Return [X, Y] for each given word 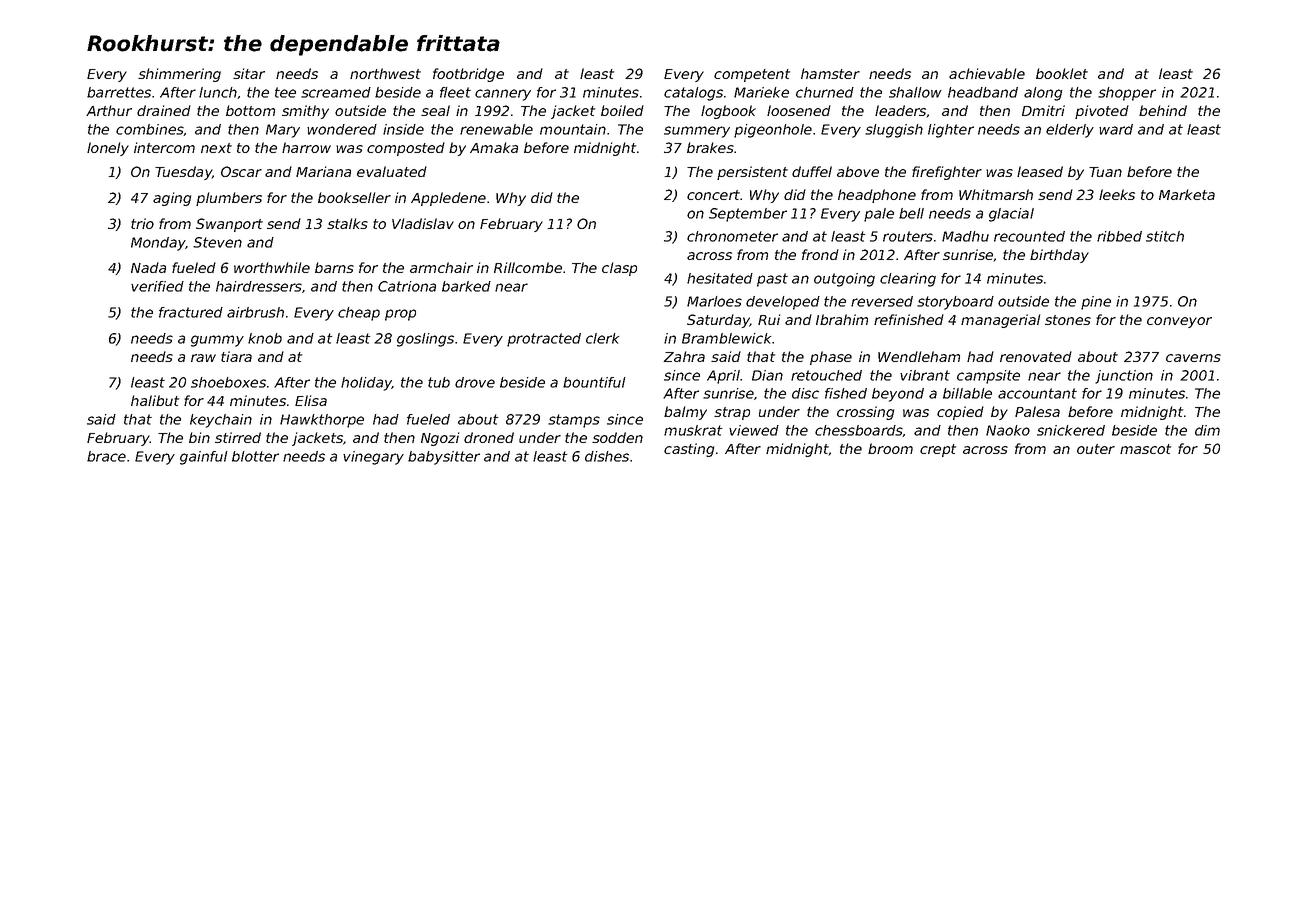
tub [439, 382]
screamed [336, 92]
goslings [425, 340]
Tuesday [183, 173]
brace [106, 456]
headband [983, 92]
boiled [622, 110]
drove [475, 382]
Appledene [448, 199]
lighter [951, 131]
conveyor [1179, 322]
